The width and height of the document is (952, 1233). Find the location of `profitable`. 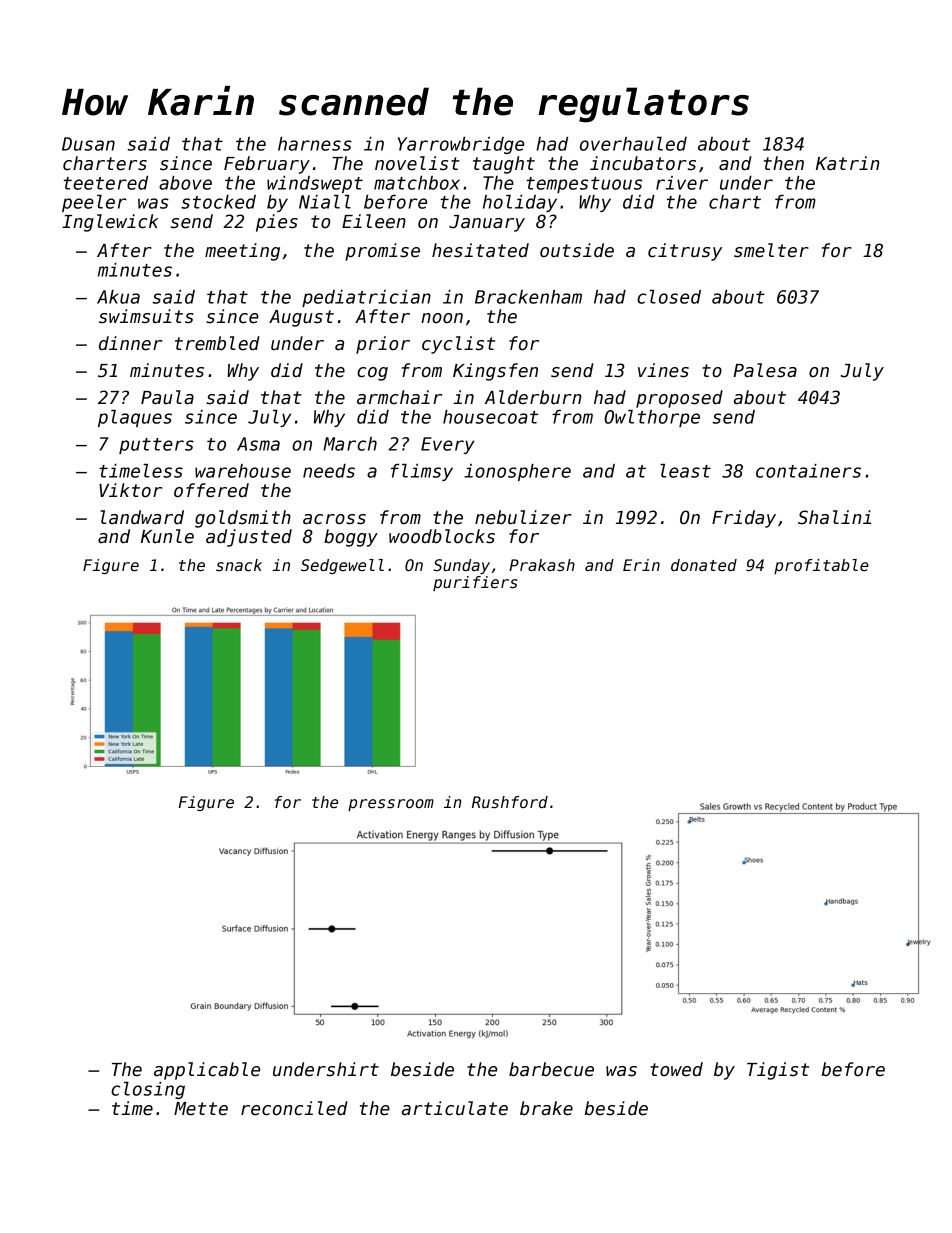

profitable is located at coordinates (821, 566).
